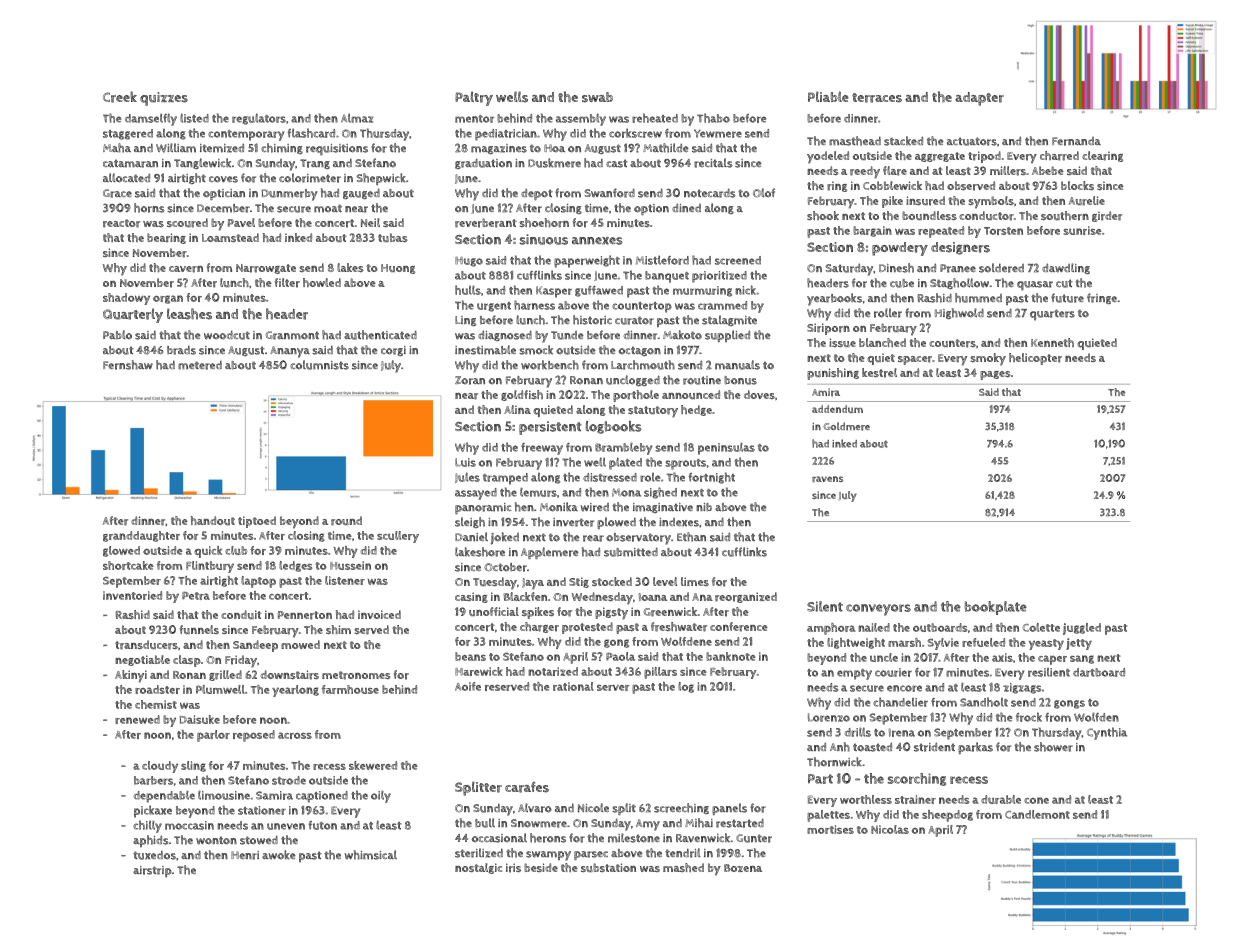 The width and height of the screenshot is (1233, 952). What do you see at coordinates (1067, 298) in the screenshot?
I see `future` at bounding box center [1067, 298].
